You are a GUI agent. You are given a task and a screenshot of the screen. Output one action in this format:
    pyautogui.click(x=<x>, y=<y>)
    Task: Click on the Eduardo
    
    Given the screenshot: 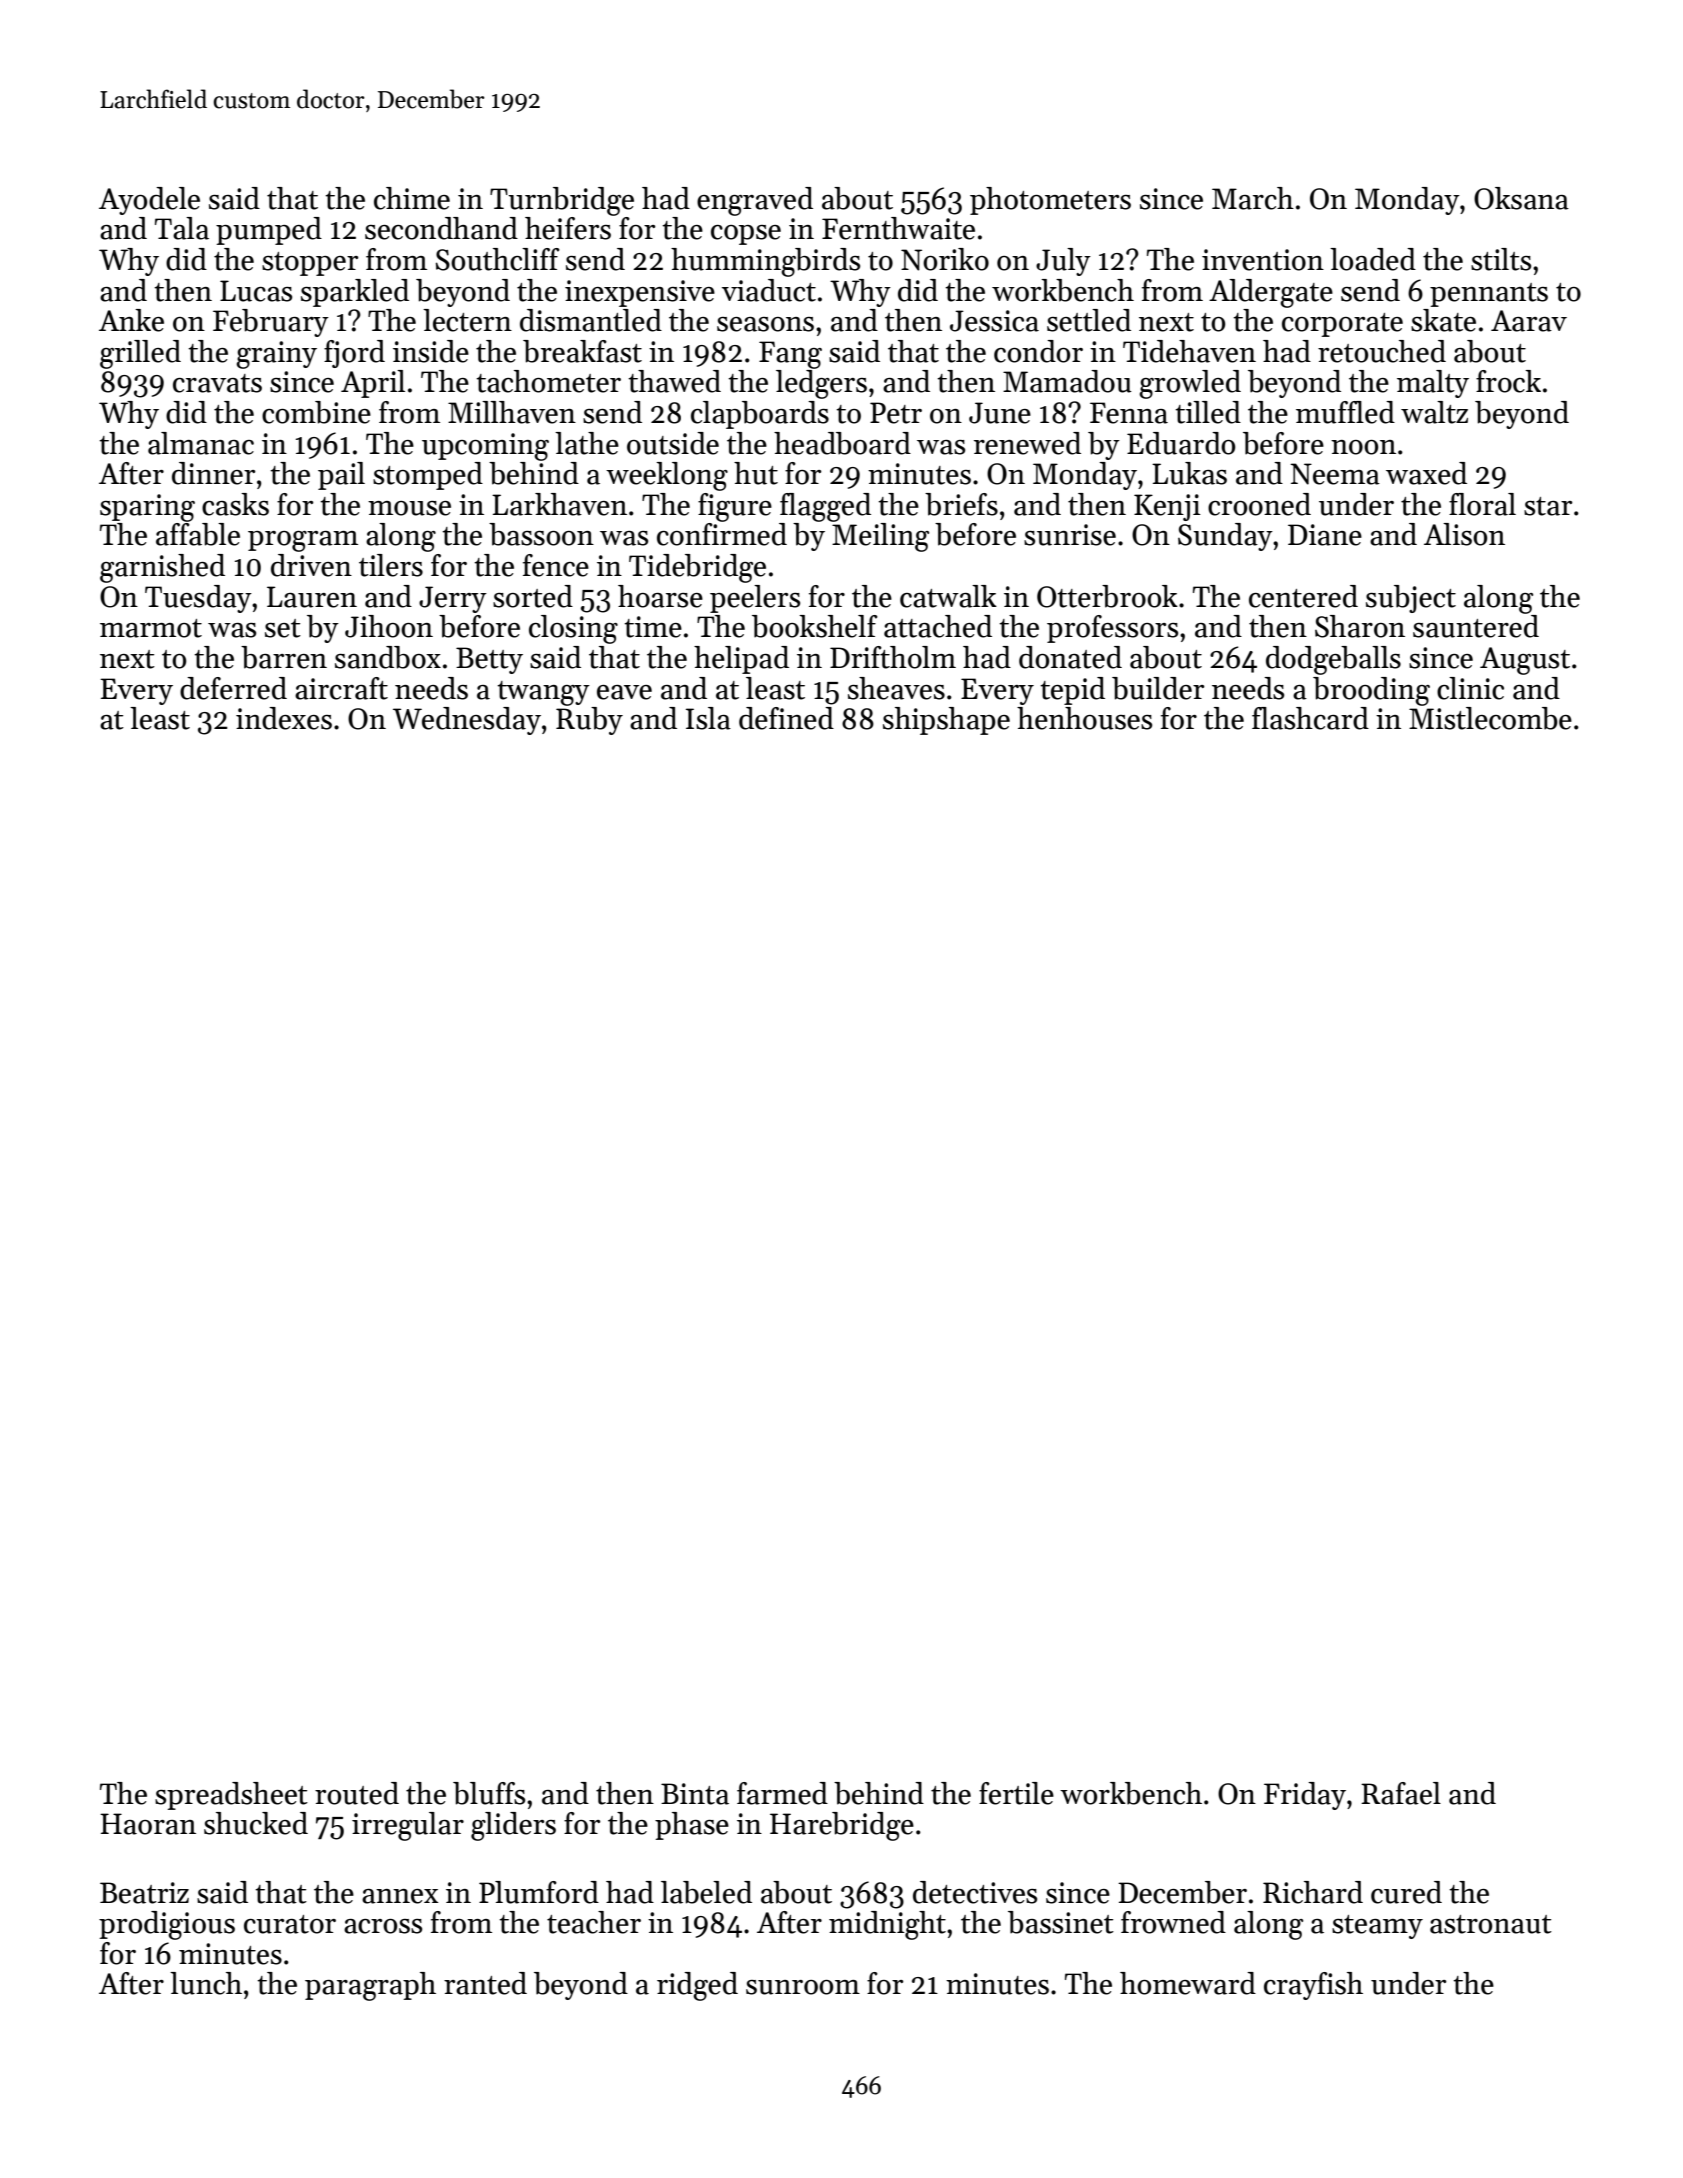 What is the action you would take?
    pyautogui.click(x=1181, y=443)
